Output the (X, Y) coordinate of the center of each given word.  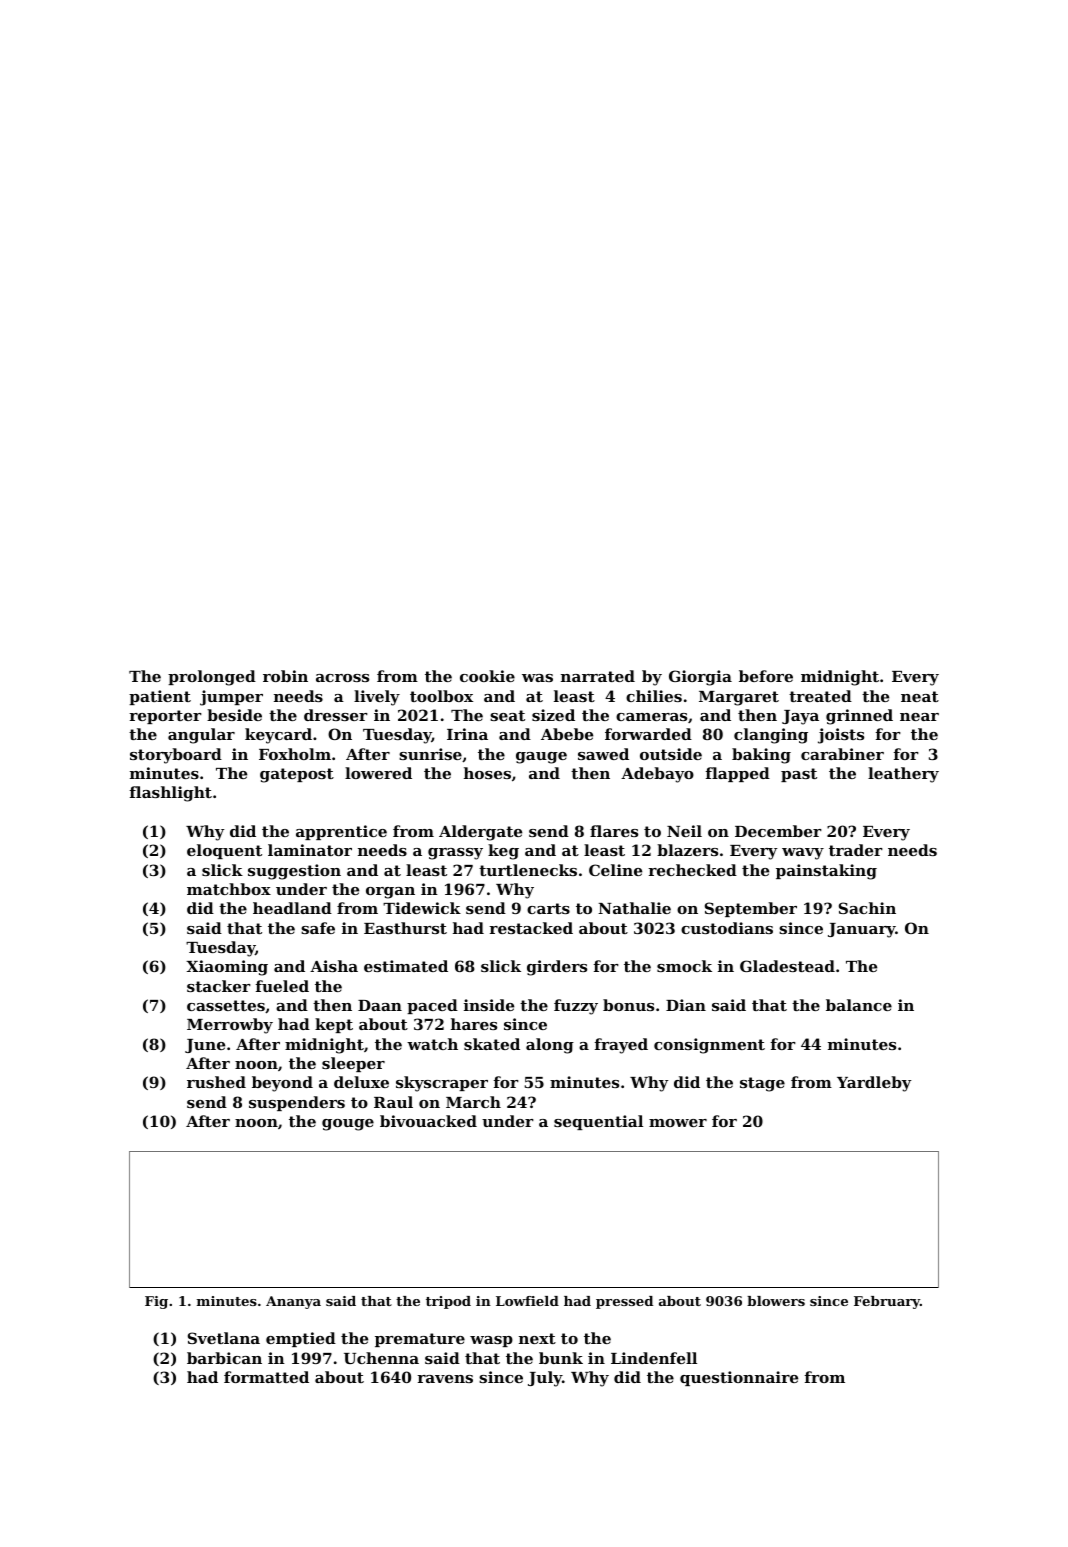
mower (678, 1123)
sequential (598, 1122)
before (766, 676)
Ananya (293, 1302)
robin (285, 676)
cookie (487, 676)
